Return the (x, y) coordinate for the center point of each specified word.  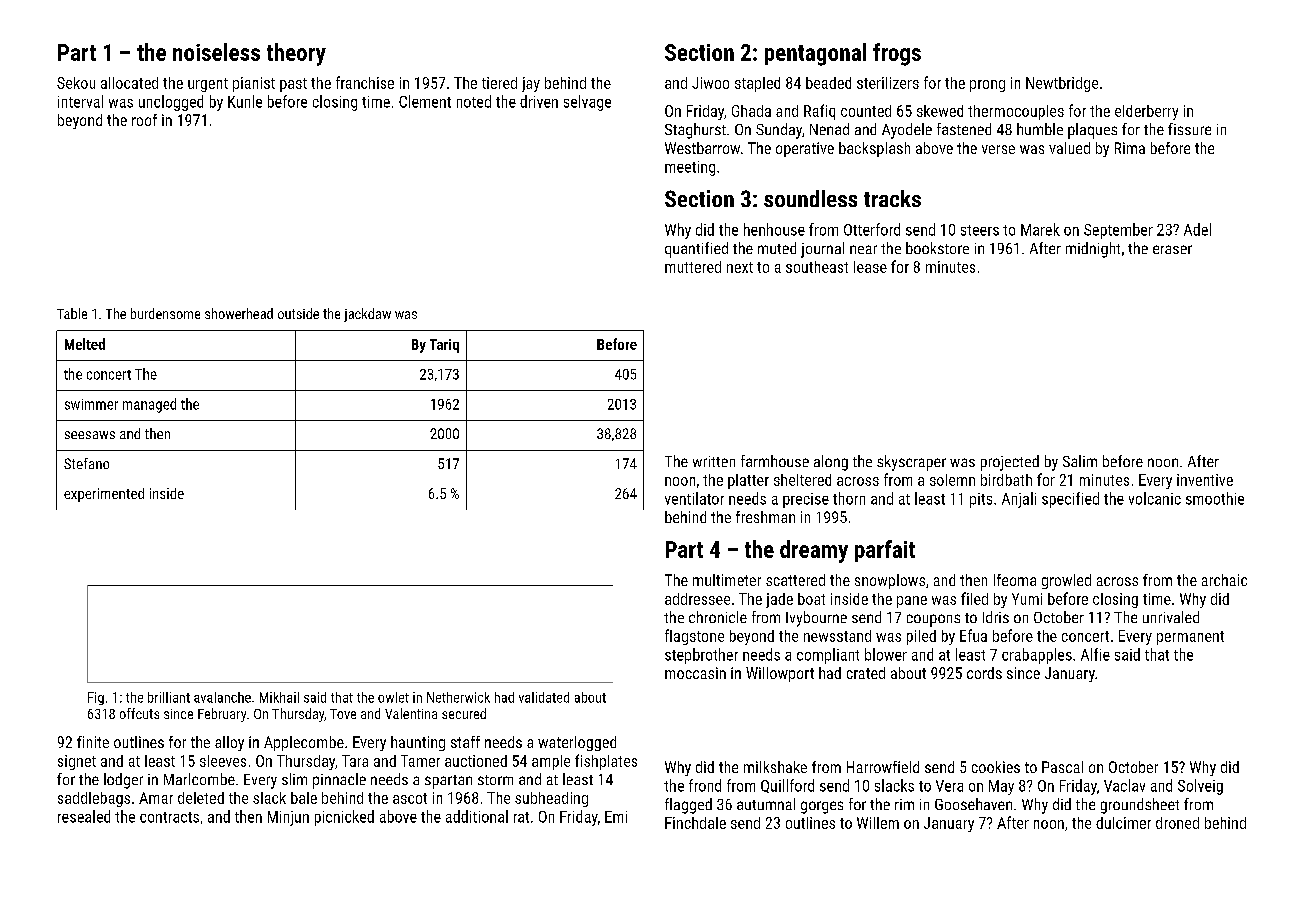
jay (531, 84)
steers (980, 230)
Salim (1080, 461)
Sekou (76, 83)
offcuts (139, 713)
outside (298, 313)
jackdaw (367, 315)
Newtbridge (1062, 84)
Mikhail (279, 697)
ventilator (694, 498)
